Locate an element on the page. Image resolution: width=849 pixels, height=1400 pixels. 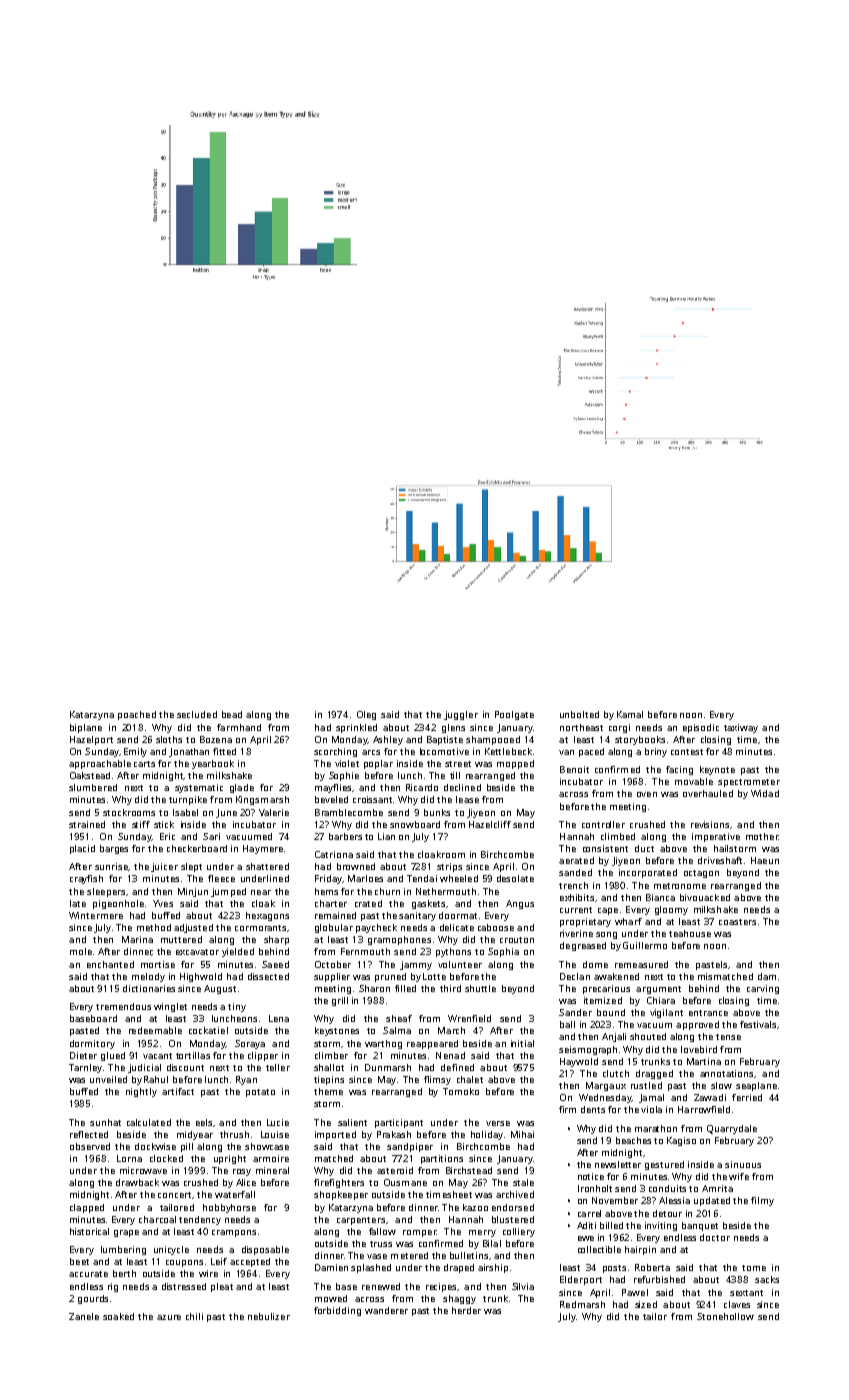
consistent is located at coordinates (605, 848).
